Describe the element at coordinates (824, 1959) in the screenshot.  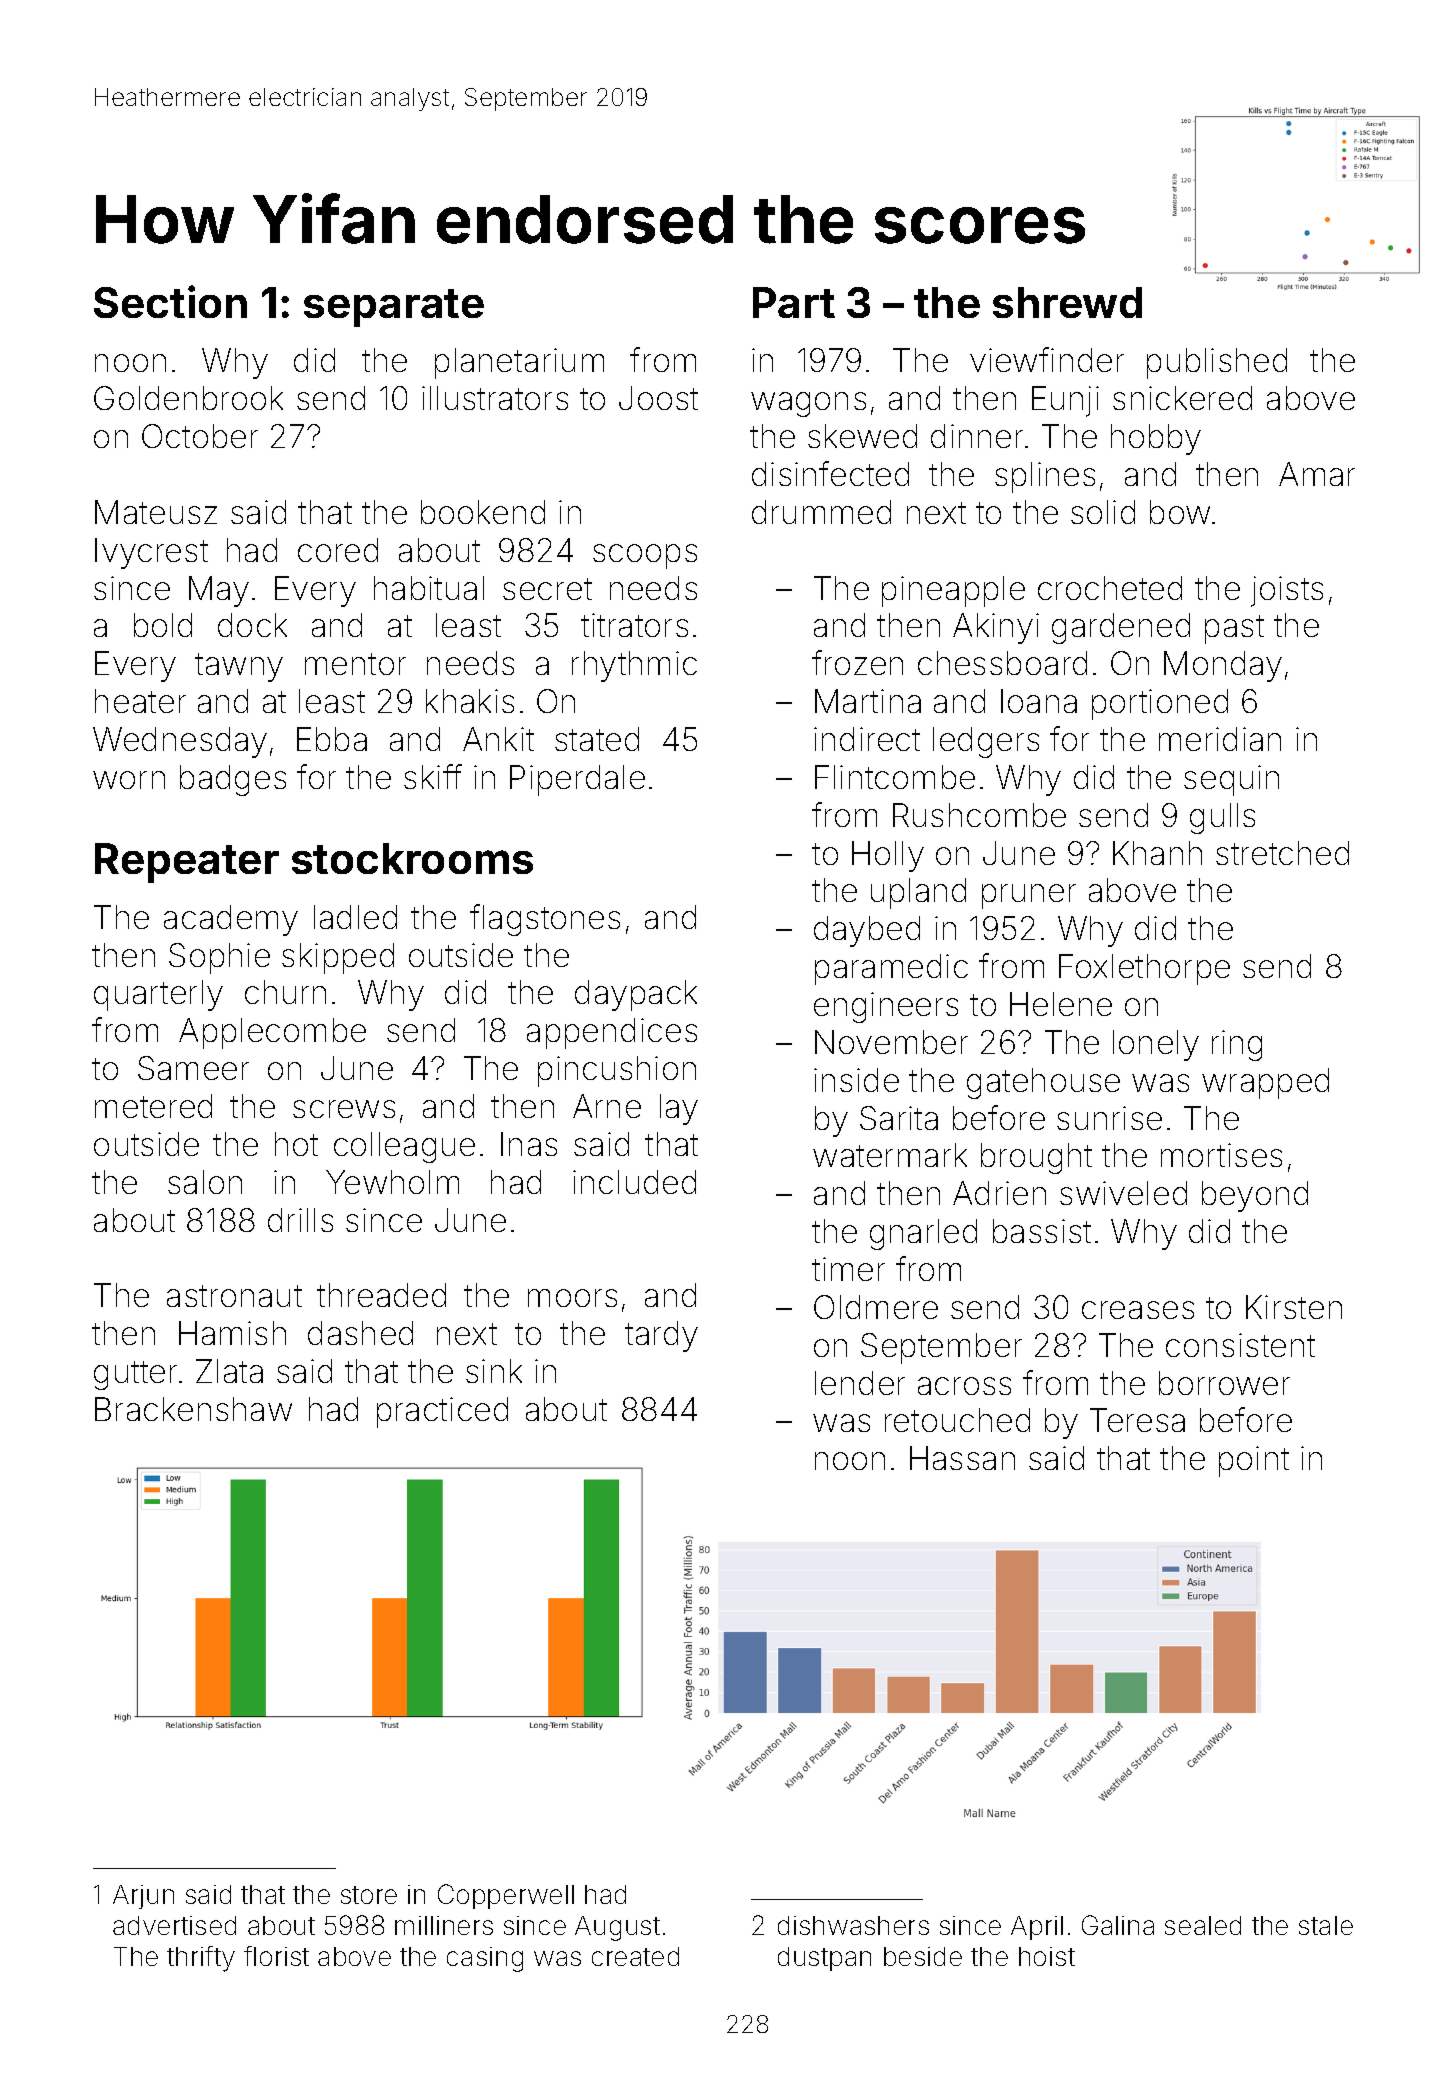
I see `dustpan` at that location.
